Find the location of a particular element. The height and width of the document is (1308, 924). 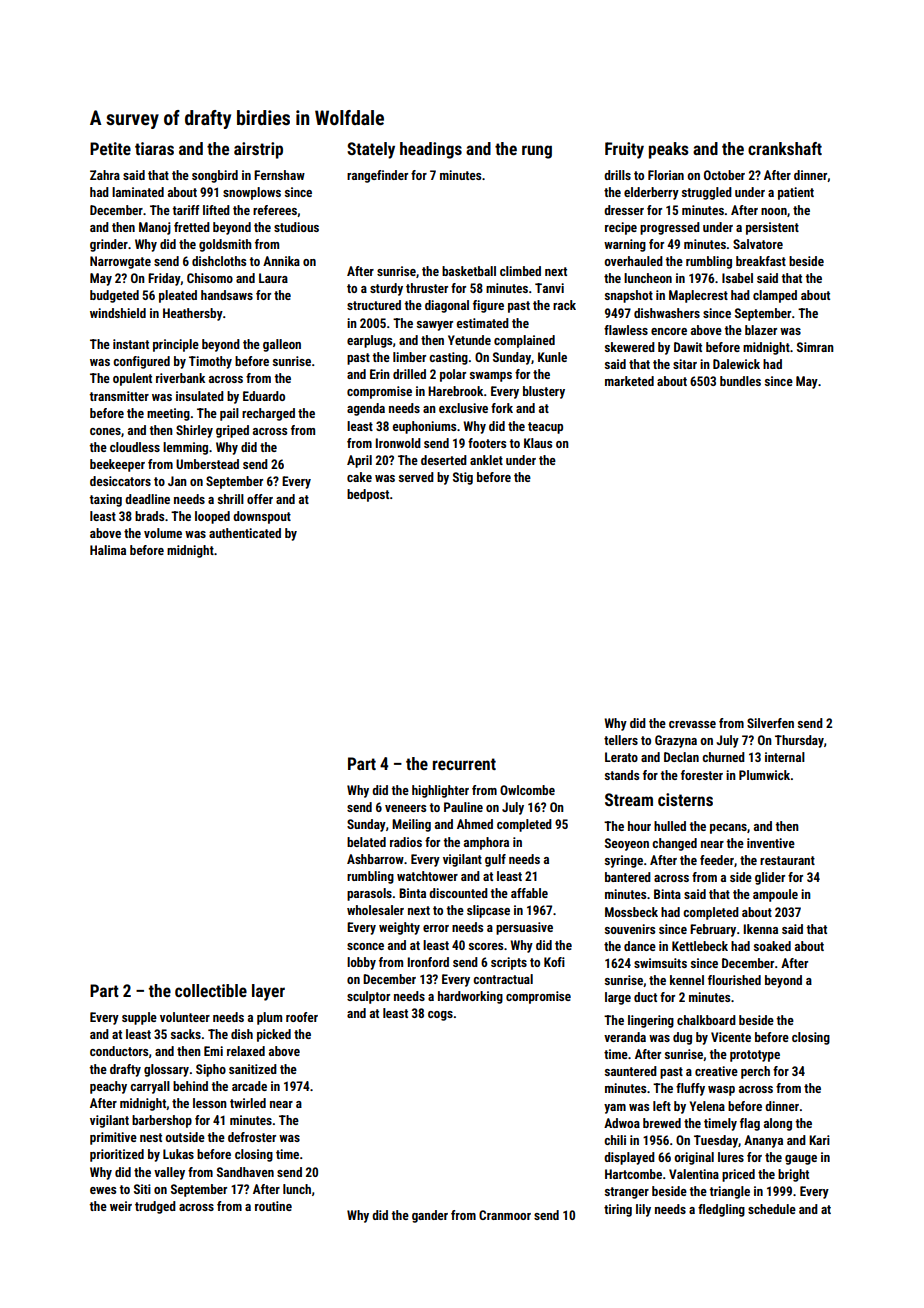

peaks is located at coordinates (669, 150).
